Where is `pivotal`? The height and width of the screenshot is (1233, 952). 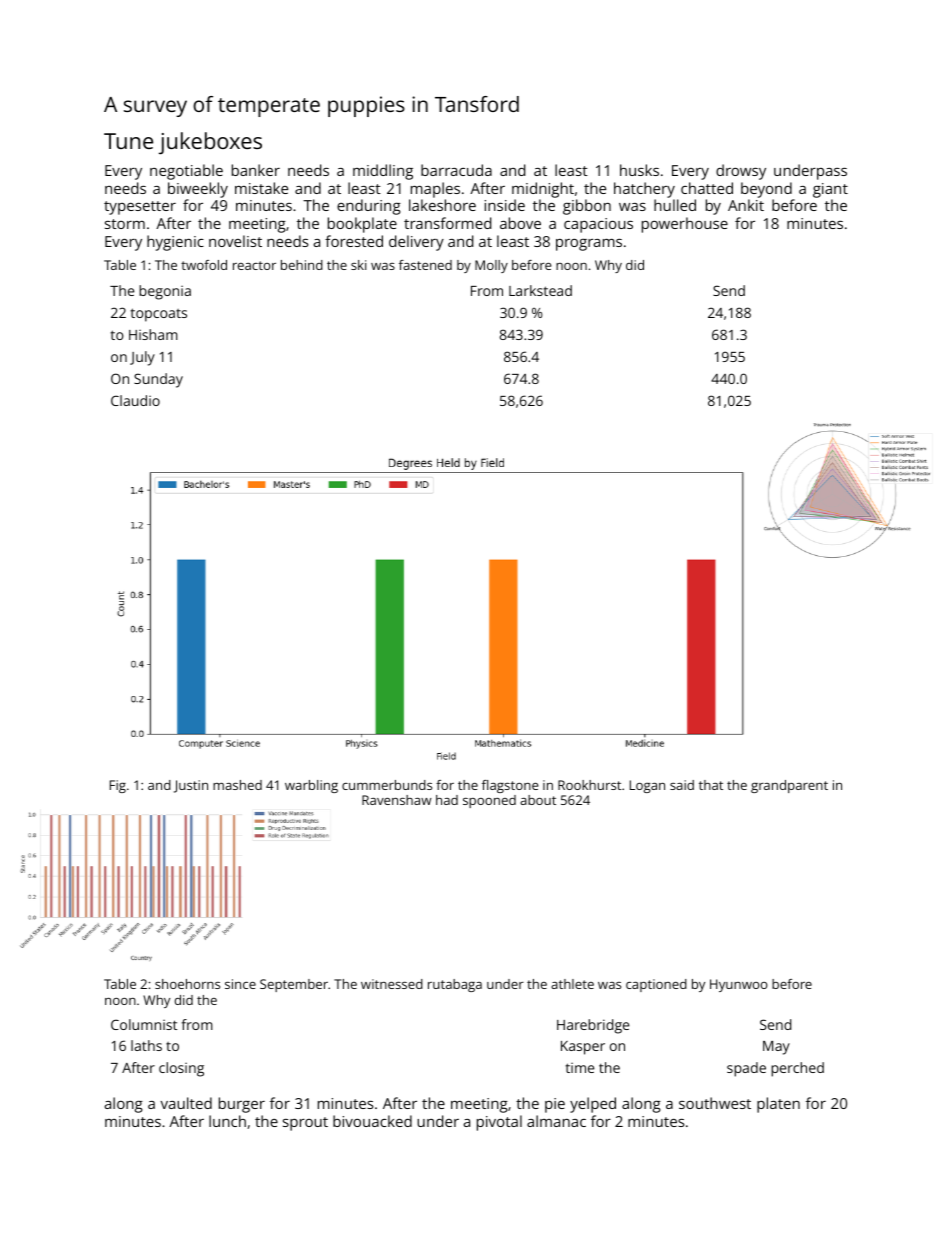
pivotal is located at coordinates (499, 1123).
